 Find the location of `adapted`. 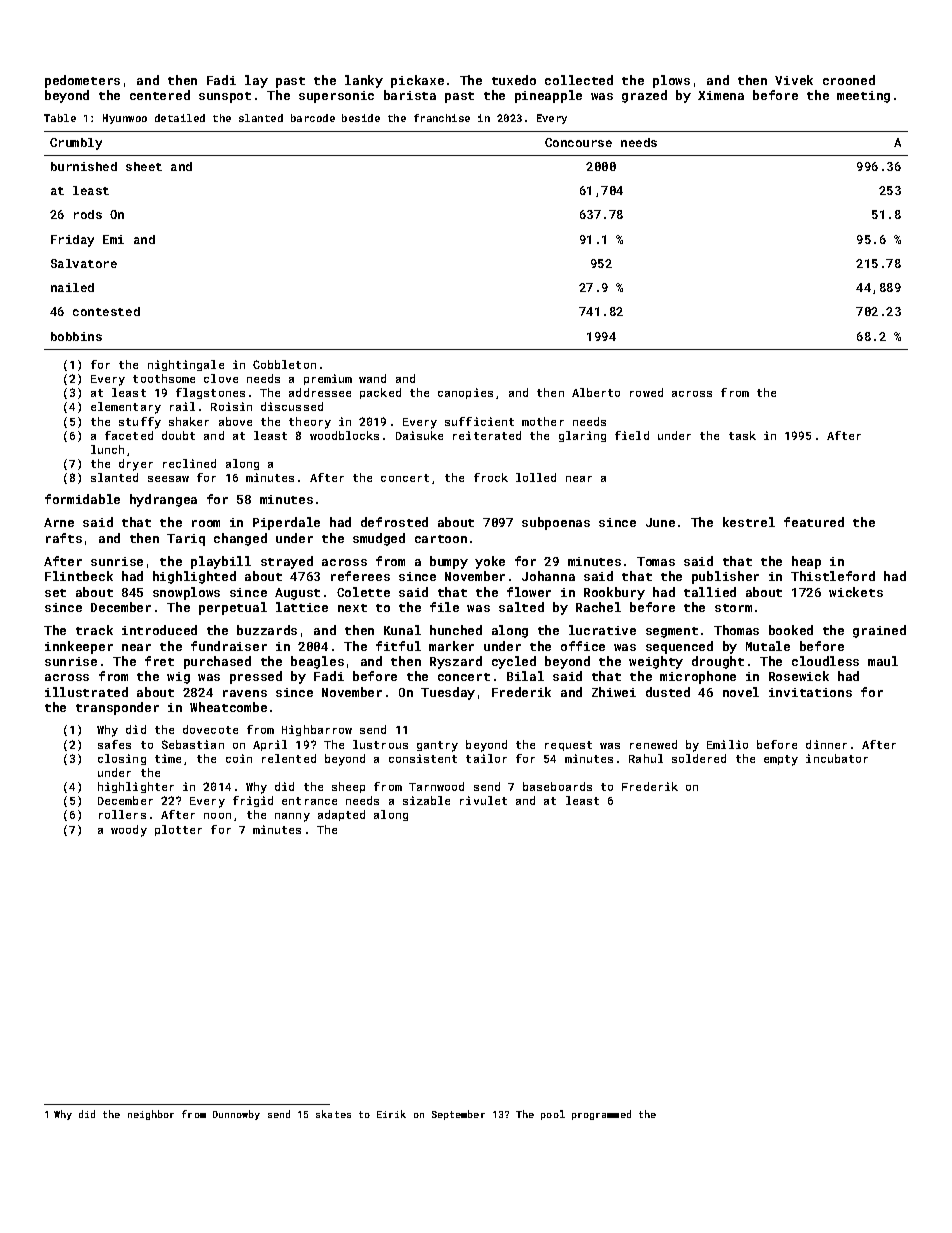

adapted is located at coordinates (341, 815).
